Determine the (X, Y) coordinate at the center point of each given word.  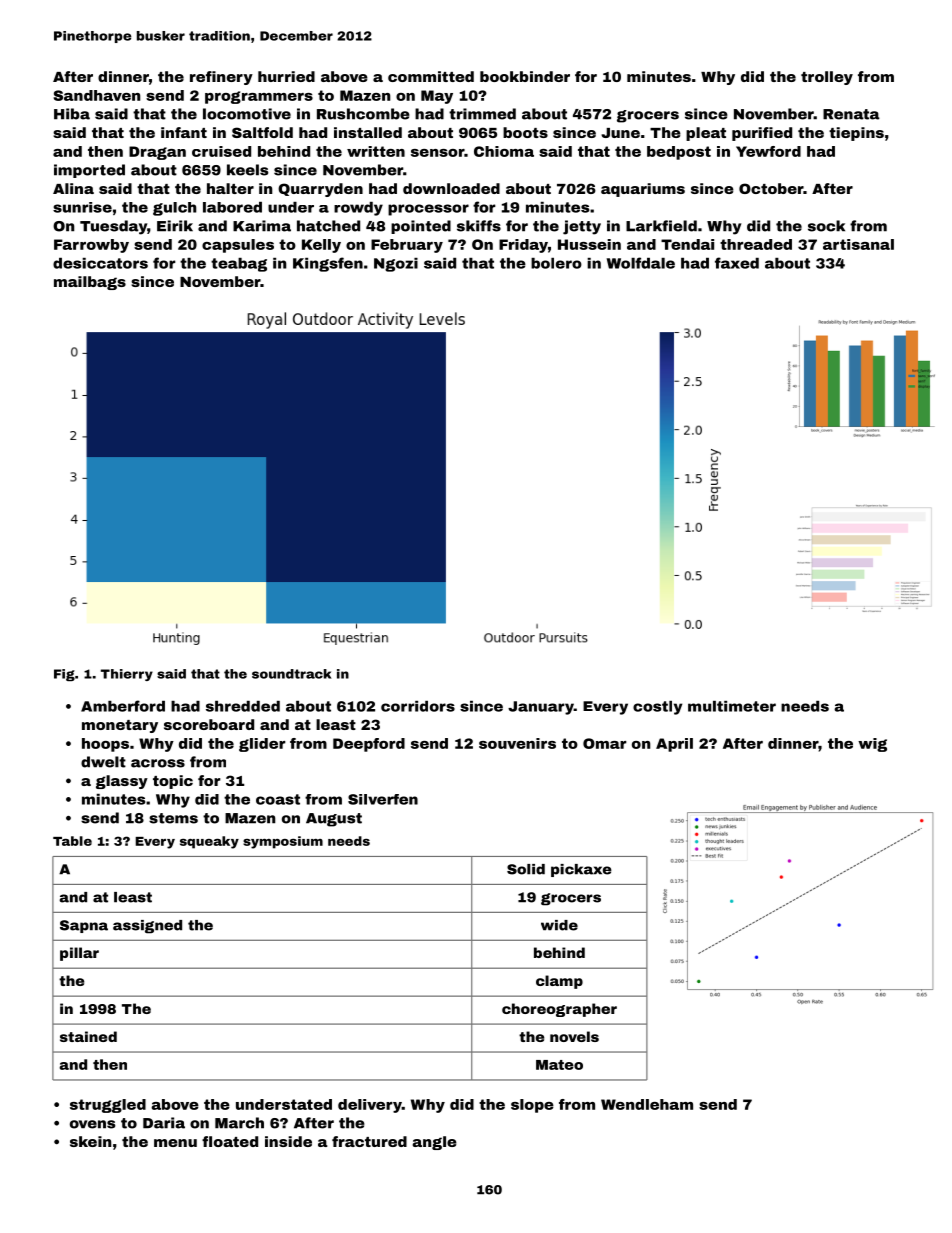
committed (431, 76)
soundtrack (291, 674)
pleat (706, 134)
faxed (737, 263)
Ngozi (396, 265)
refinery (221, 78)
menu (175, 1143)
